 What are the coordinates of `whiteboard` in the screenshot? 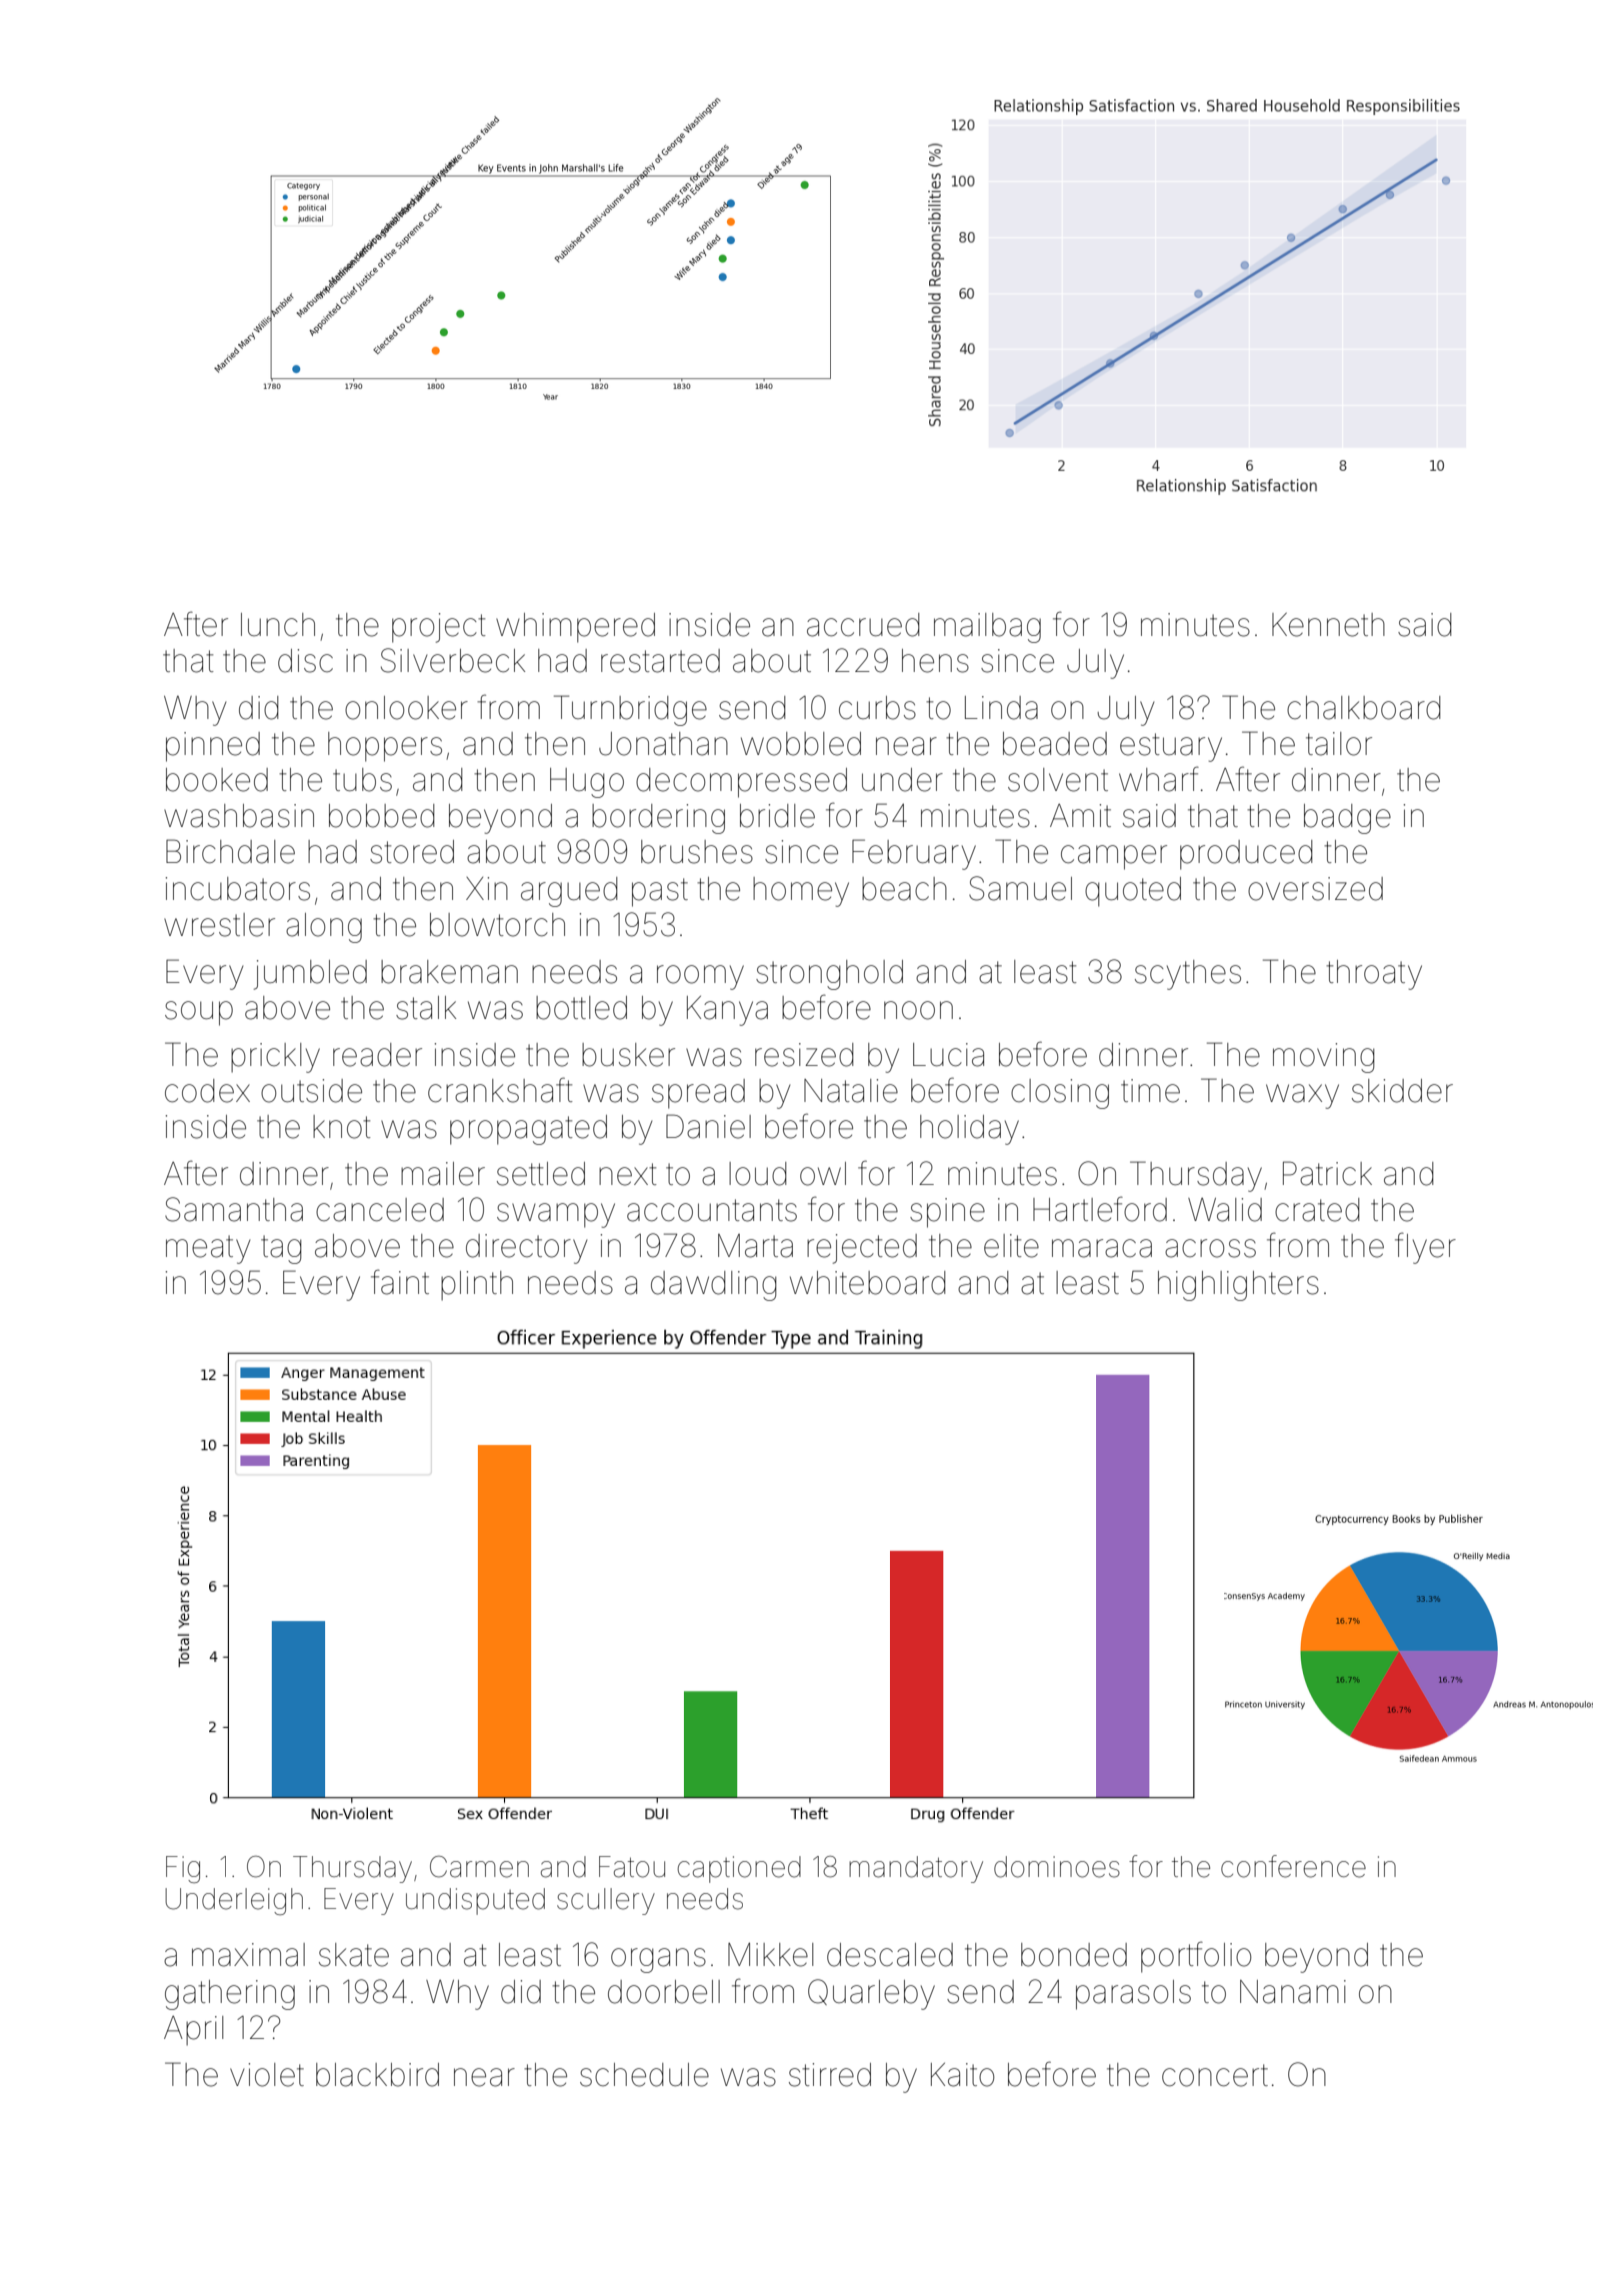 It's located at (868, 1283).
